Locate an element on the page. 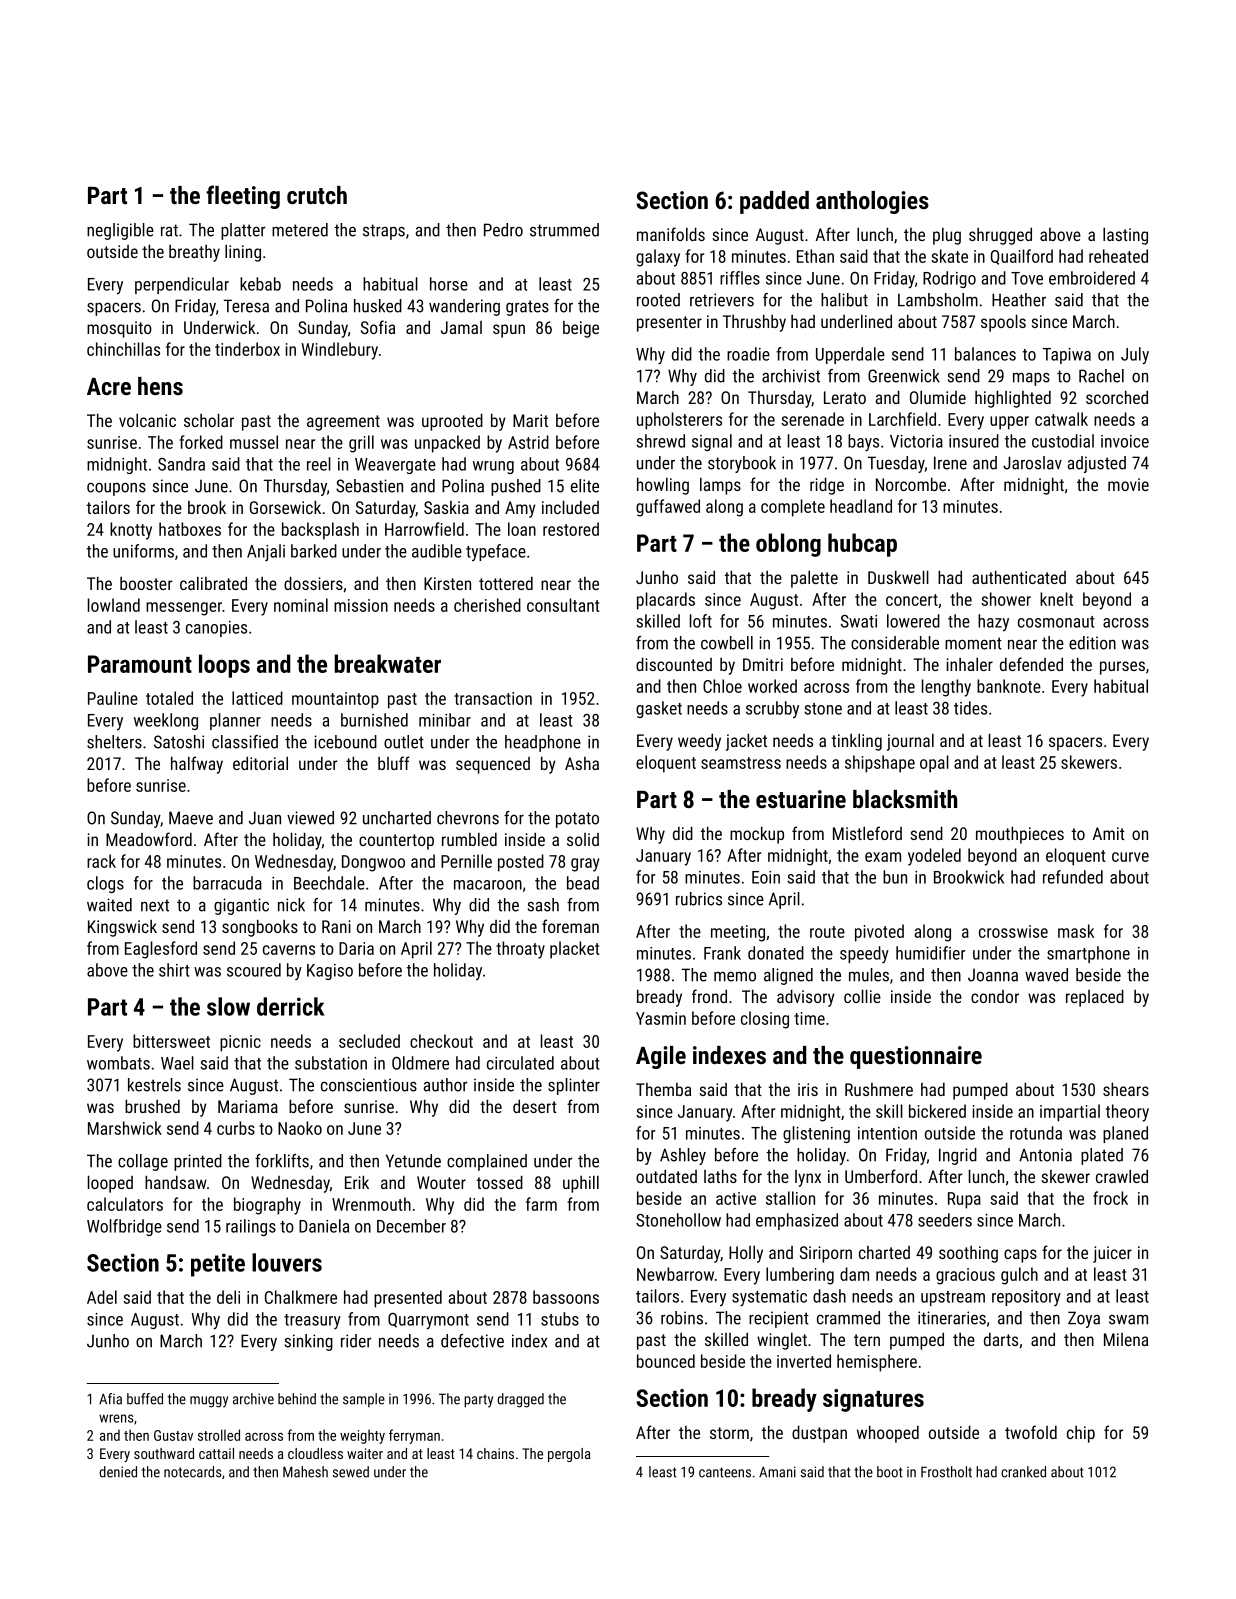 This image has width=1236, height=1599. restored is located at coordinates (571, 529).
